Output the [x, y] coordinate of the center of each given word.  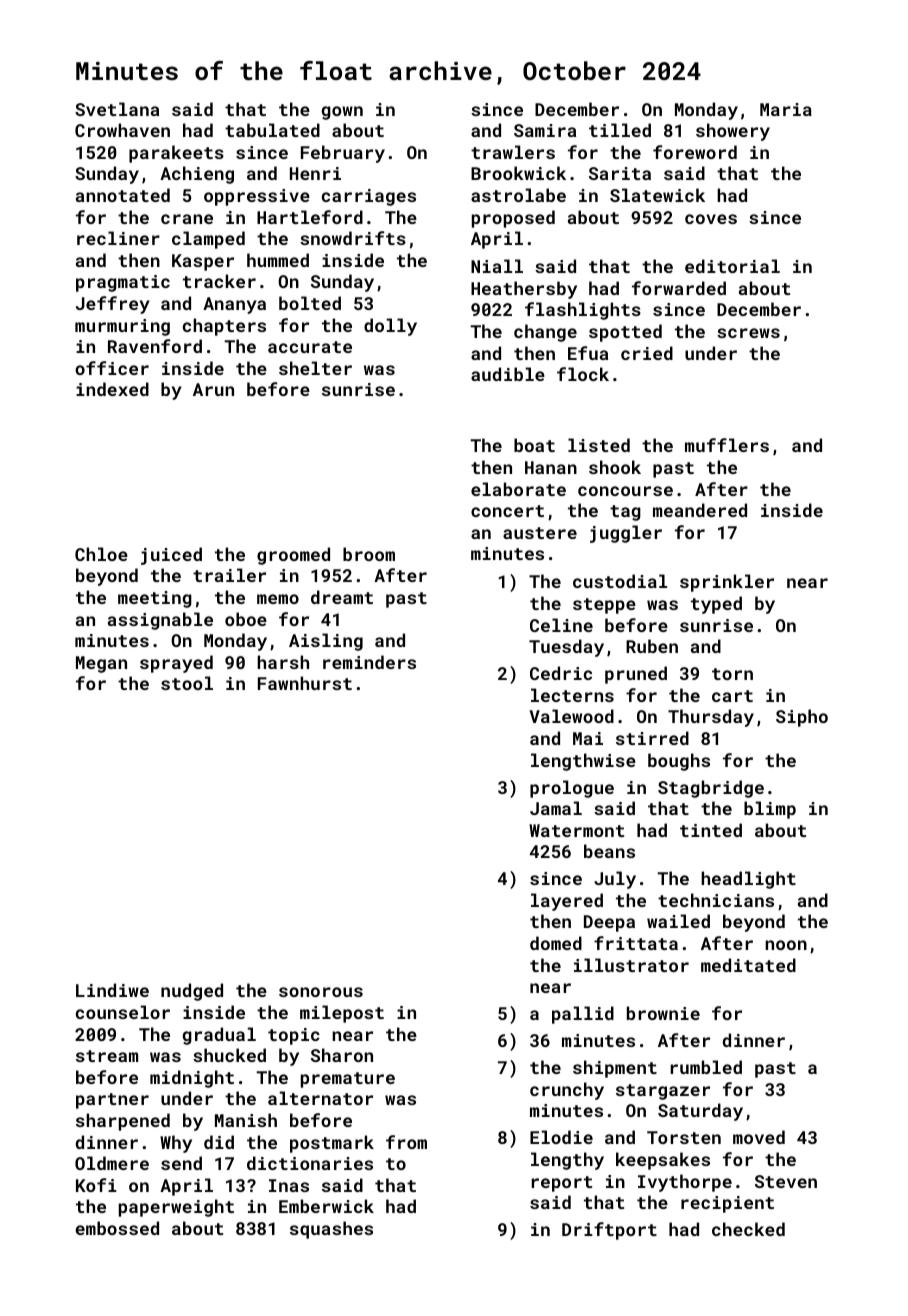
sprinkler [727, 583]
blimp [770, 810]
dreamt [342, 597]
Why [176, 1144]
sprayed [176, 664]
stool [187, 683]
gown [342, 113]
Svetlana [117, 109]
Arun [213, 389]
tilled [620, 130]
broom [369, 554]
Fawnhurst [305, 683]
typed [716, 605]
